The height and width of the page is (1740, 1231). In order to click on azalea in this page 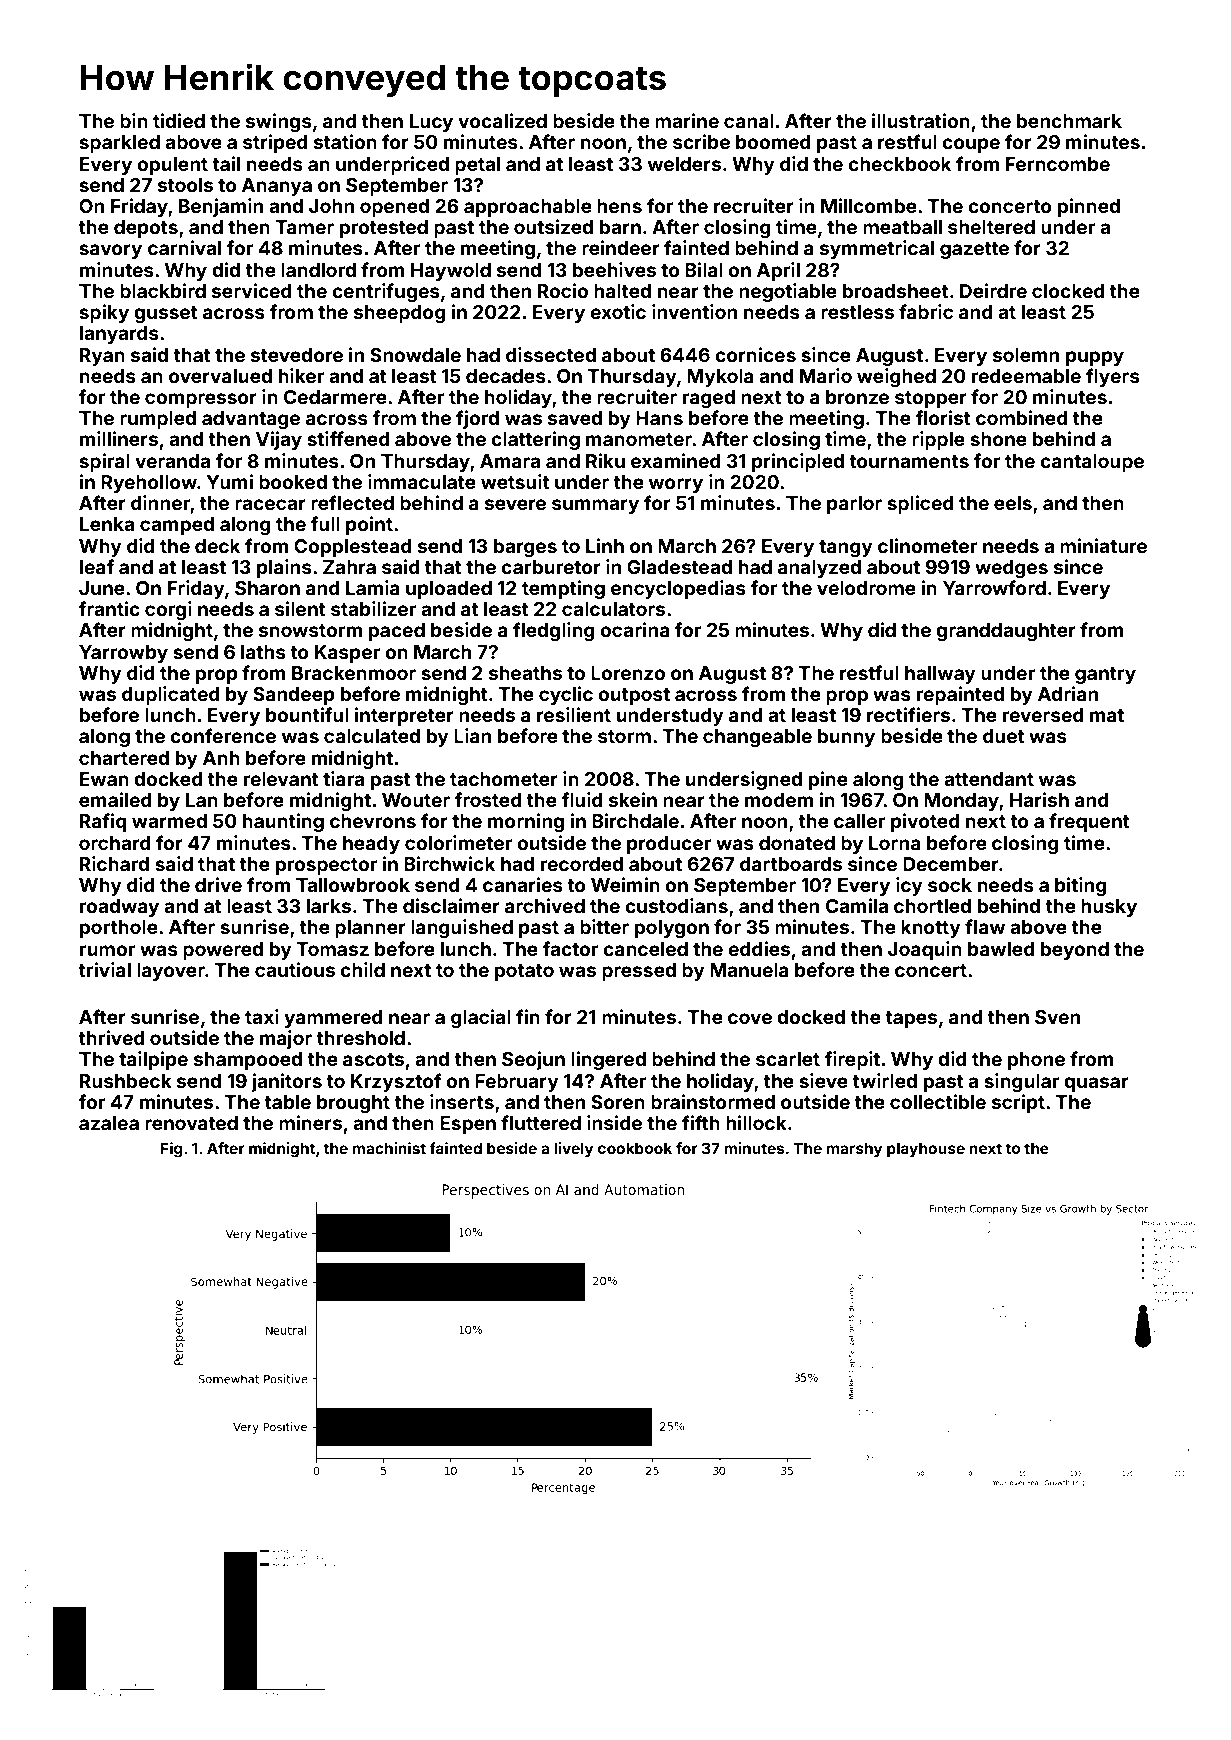, I will do `click(109, 1123)`.
